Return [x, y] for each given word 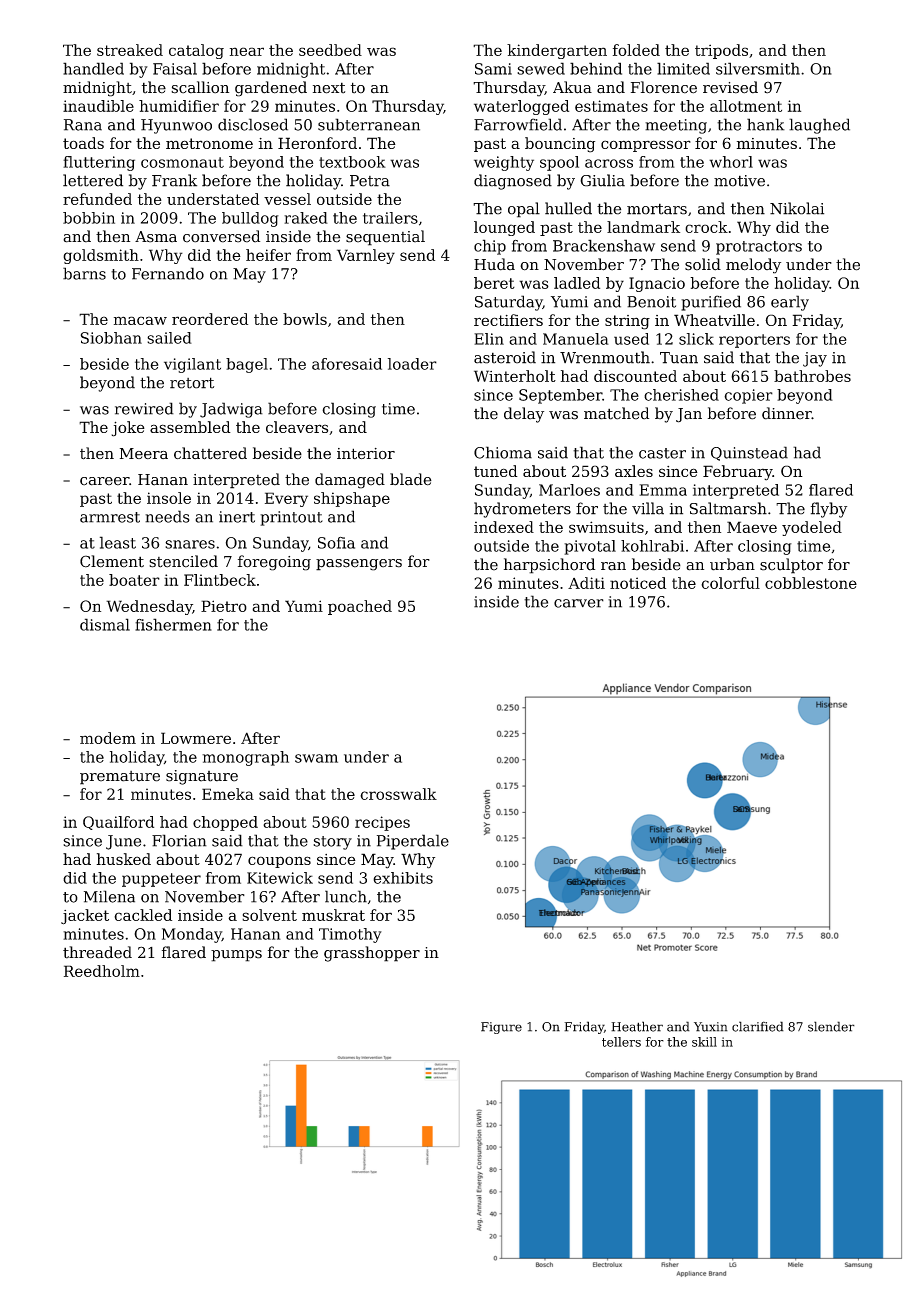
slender [831, 1026]
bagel [247, 365]
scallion [200, 87]
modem [108, 738]
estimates [611, 106]
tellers [621, 1042]
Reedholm [102, 971]
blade [411, 479]
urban [732, 564]
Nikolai [797, 208]
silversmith [758, 68]
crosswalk [398, 794]
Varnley [366, 256]
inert [237, 517]
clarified [758, 1026]
